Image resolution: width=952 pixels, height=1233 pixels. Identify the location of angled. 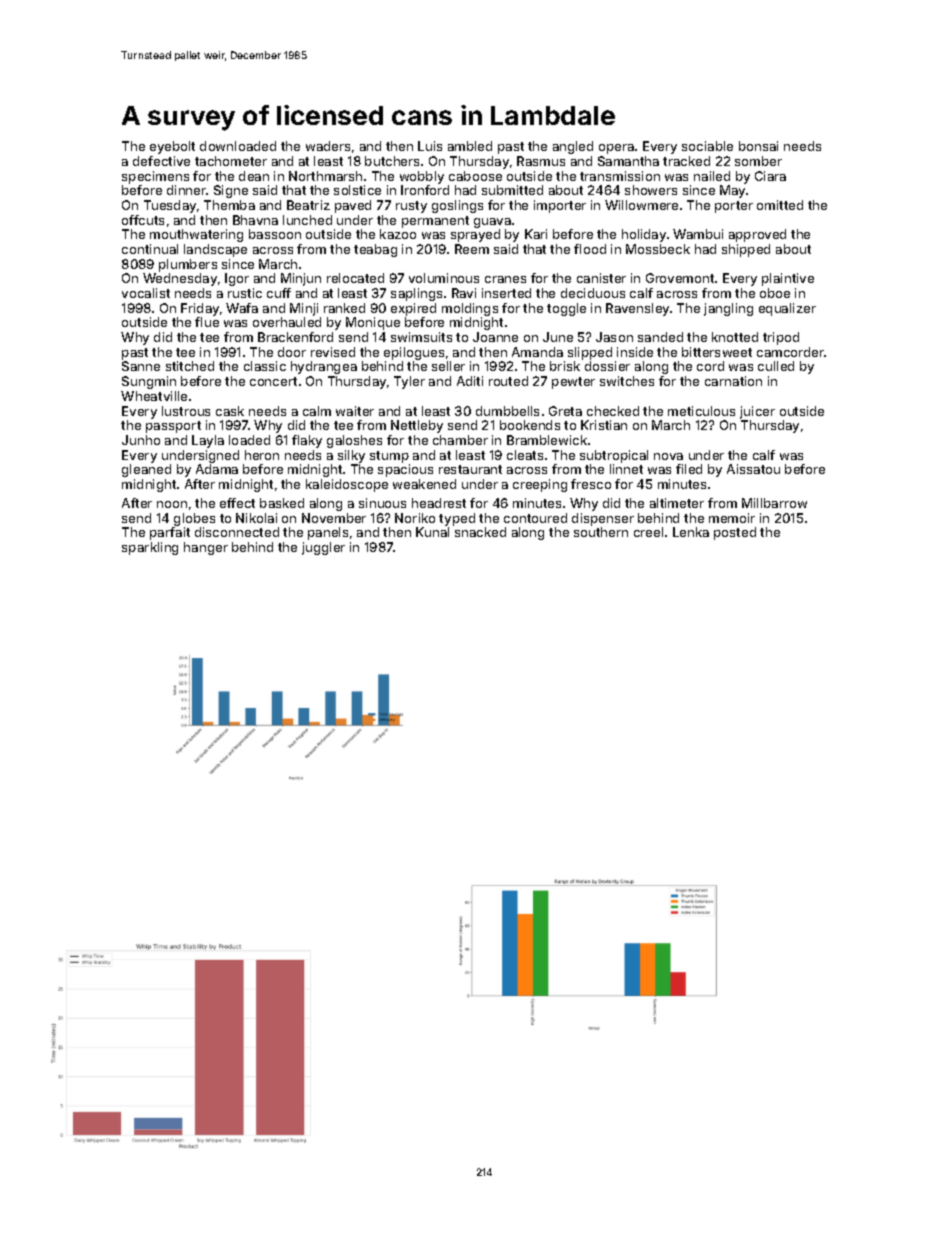
(573, 147).
